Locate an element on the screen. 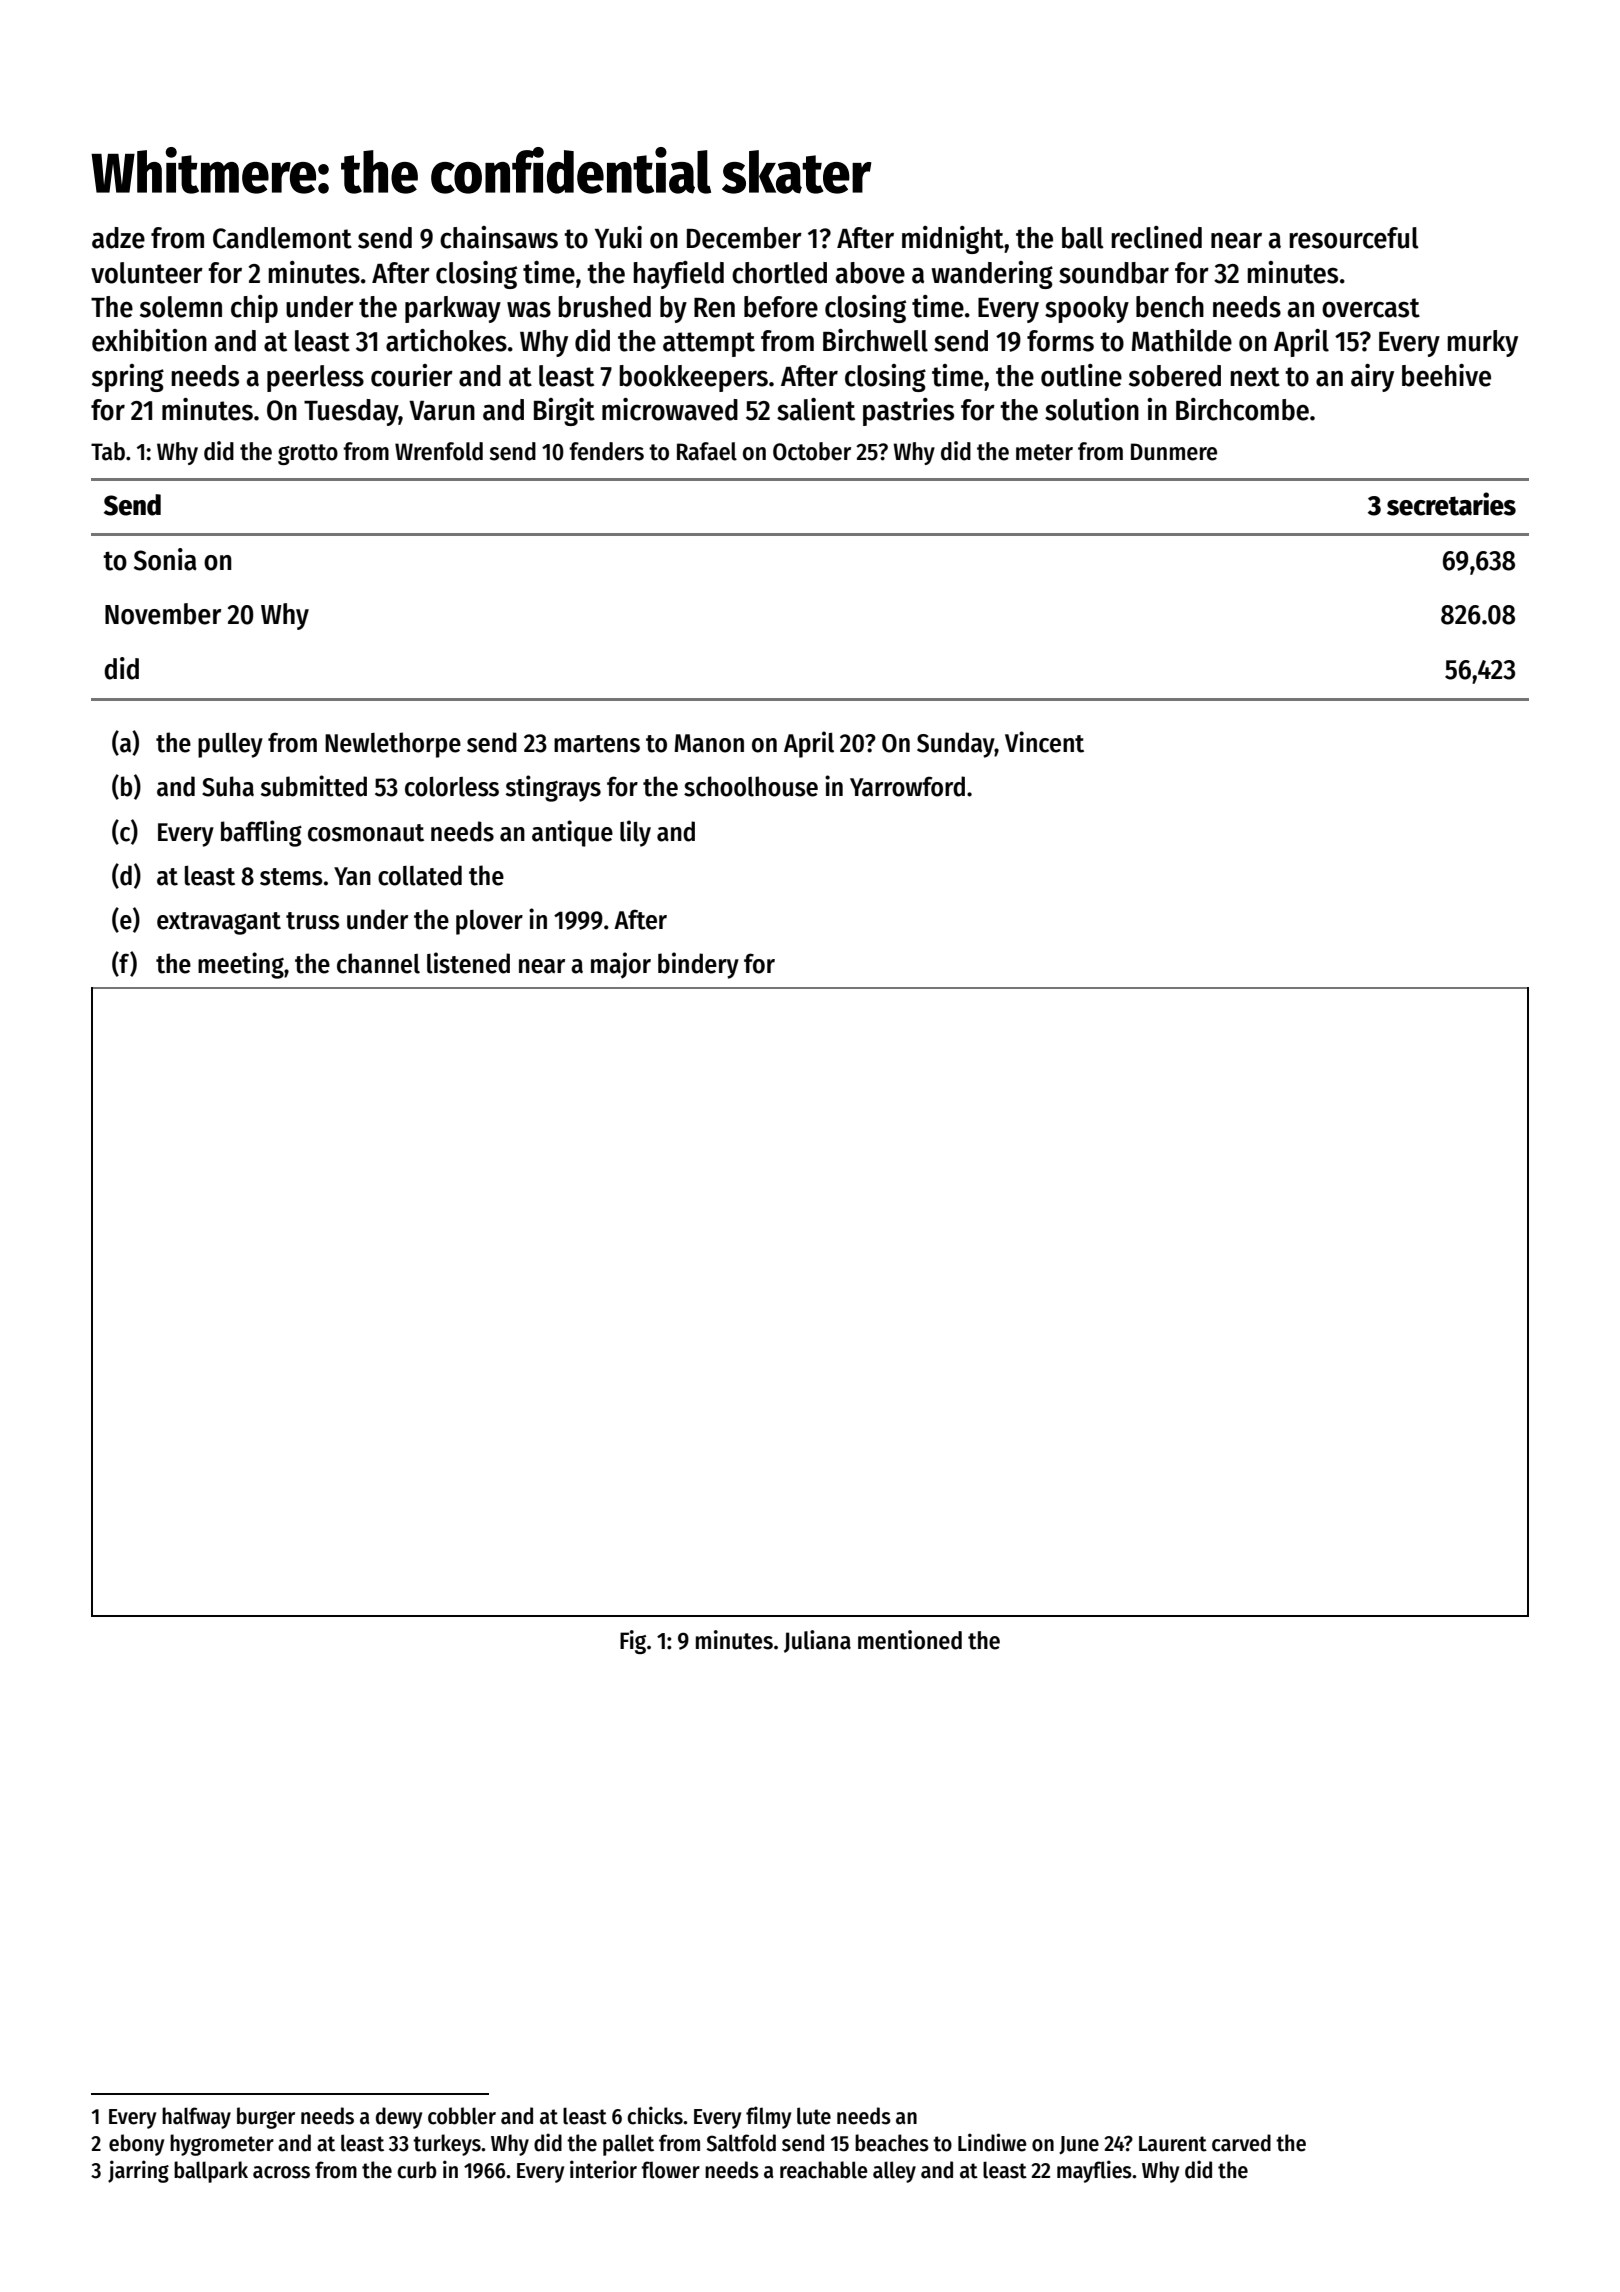  Yarrowford is located at coordinates (907, 786).
